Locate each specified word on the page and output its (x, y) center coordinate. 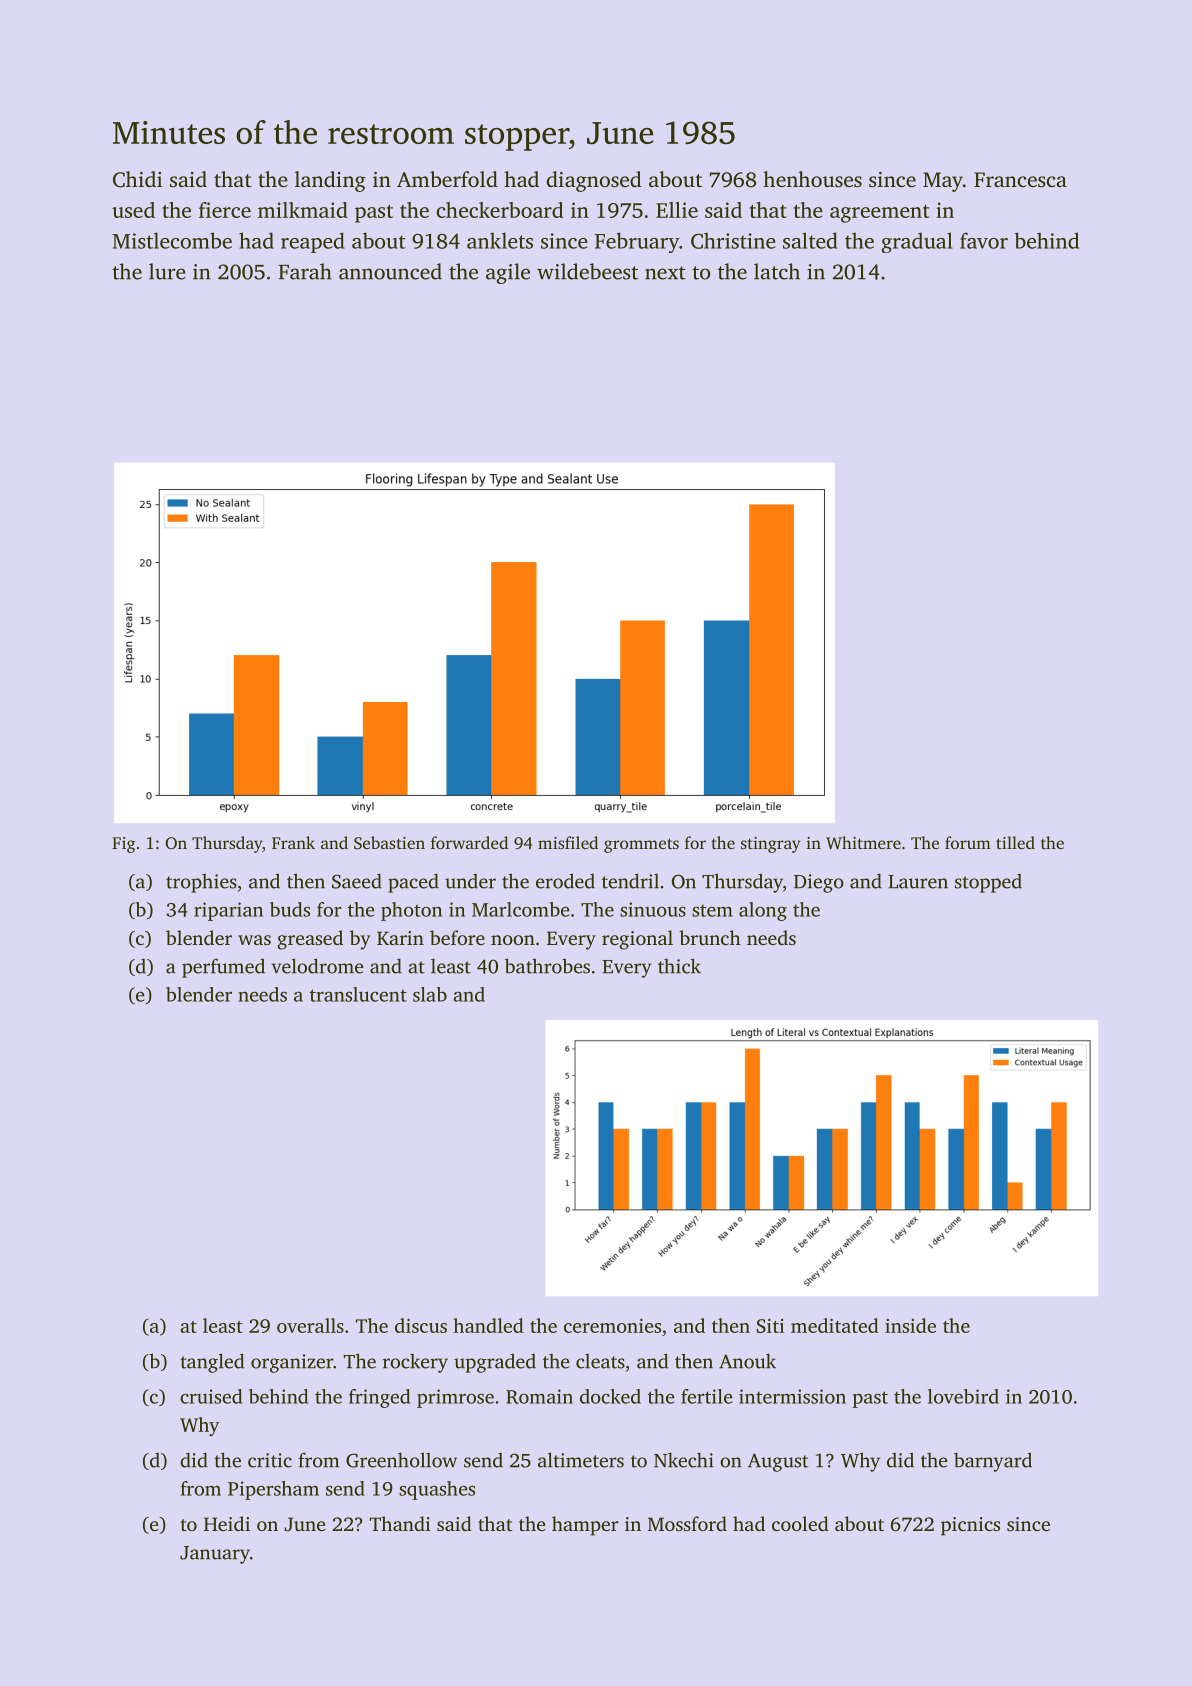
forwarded (469, 842)
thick (679, 966)
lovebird (963, 1396)
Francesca (1020, 179)
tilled (1015, 842)
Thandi (400, 1523)
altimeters (581, 1460)
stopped (988, 883)
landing (330, 181)
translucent (358, 994)
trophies (201, 883)
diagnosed (594, 181)
